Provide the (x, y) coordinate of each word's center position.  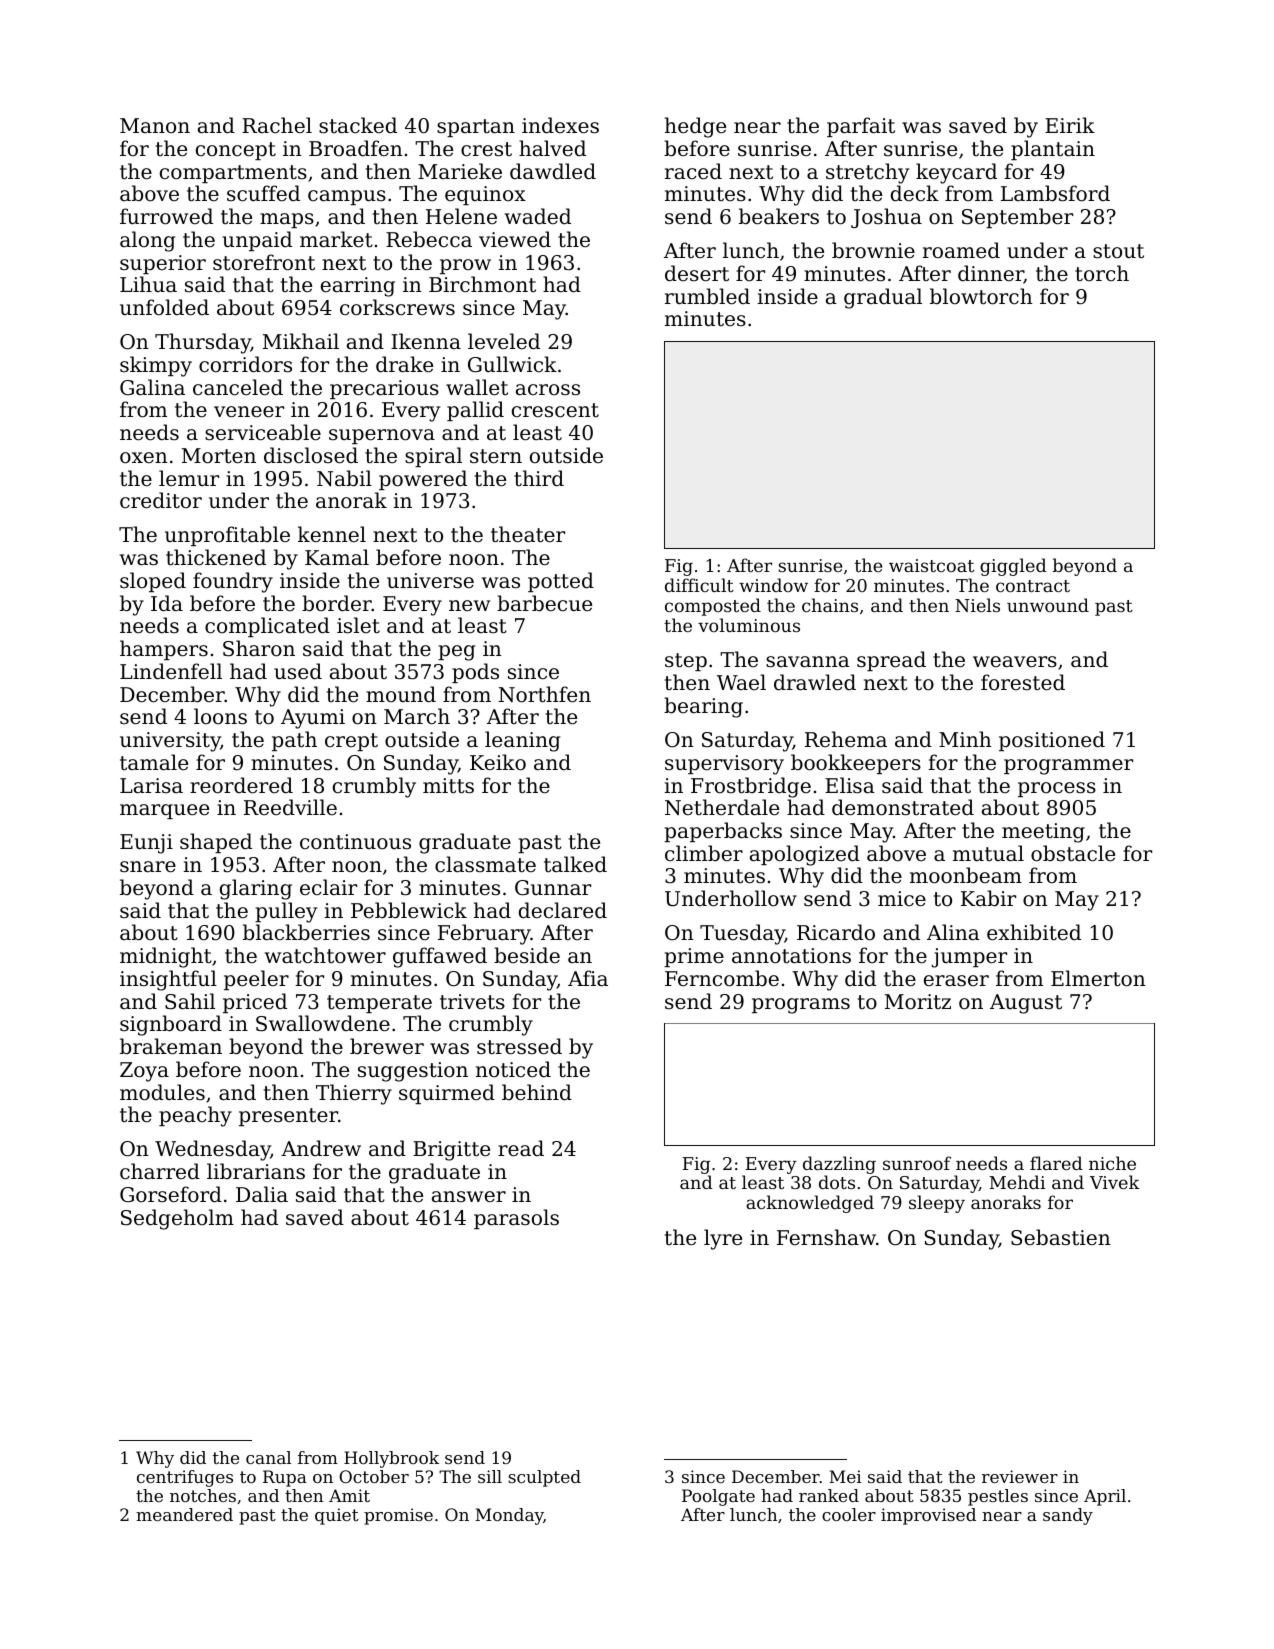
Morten (219, 456)
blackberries (306, 932)
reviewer (1020, 1476)
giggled (1013, 567)
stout (1118, 251)
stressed (519, 1046)
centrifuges (185, 1478)
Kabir (988, 898)
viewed (515, 239)
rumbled (707, 296)
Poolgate (718, 1497)
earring (358, 287)
